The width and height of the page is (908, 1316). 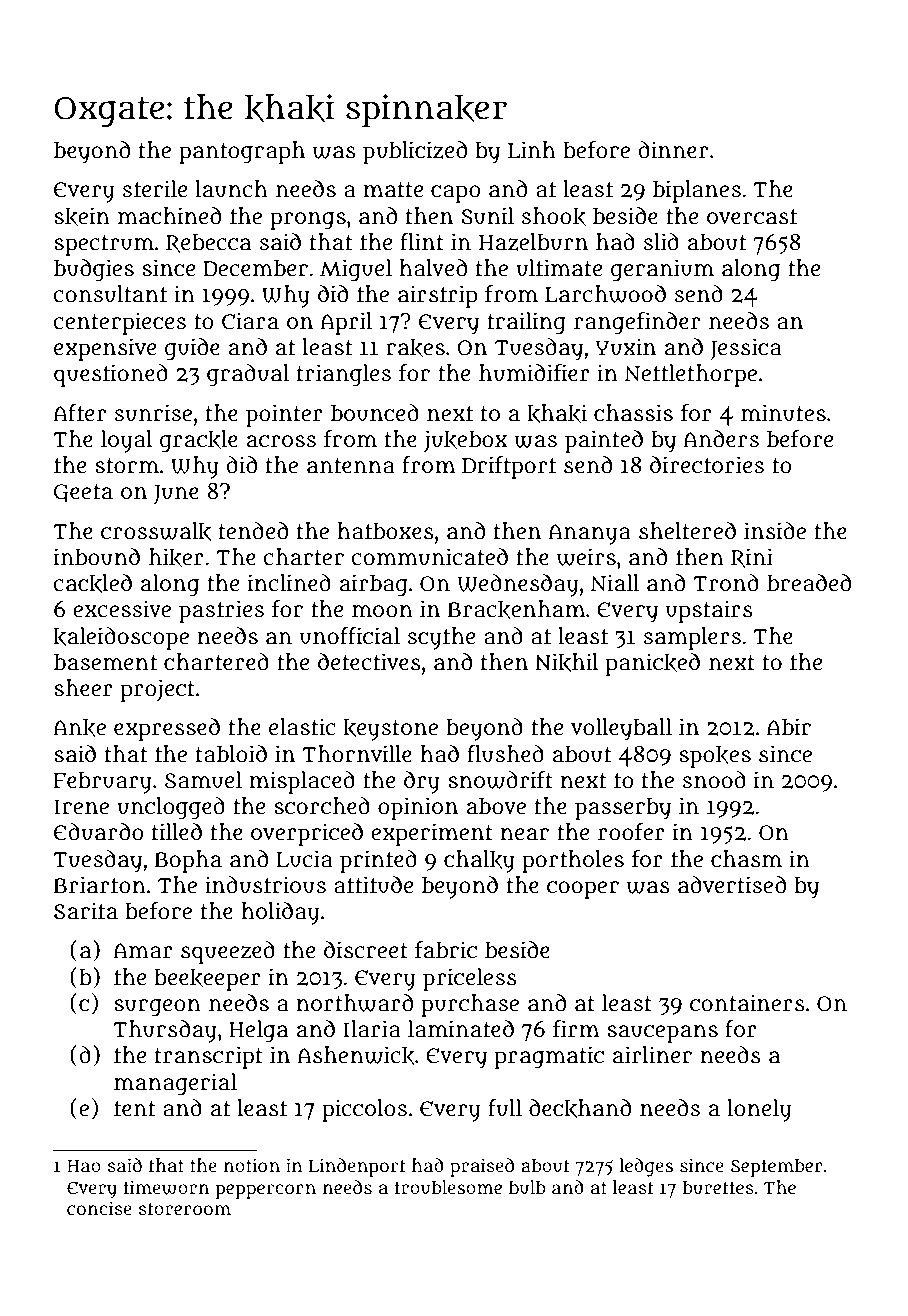 I want to click on communicated, so click(x=429, y=557).
